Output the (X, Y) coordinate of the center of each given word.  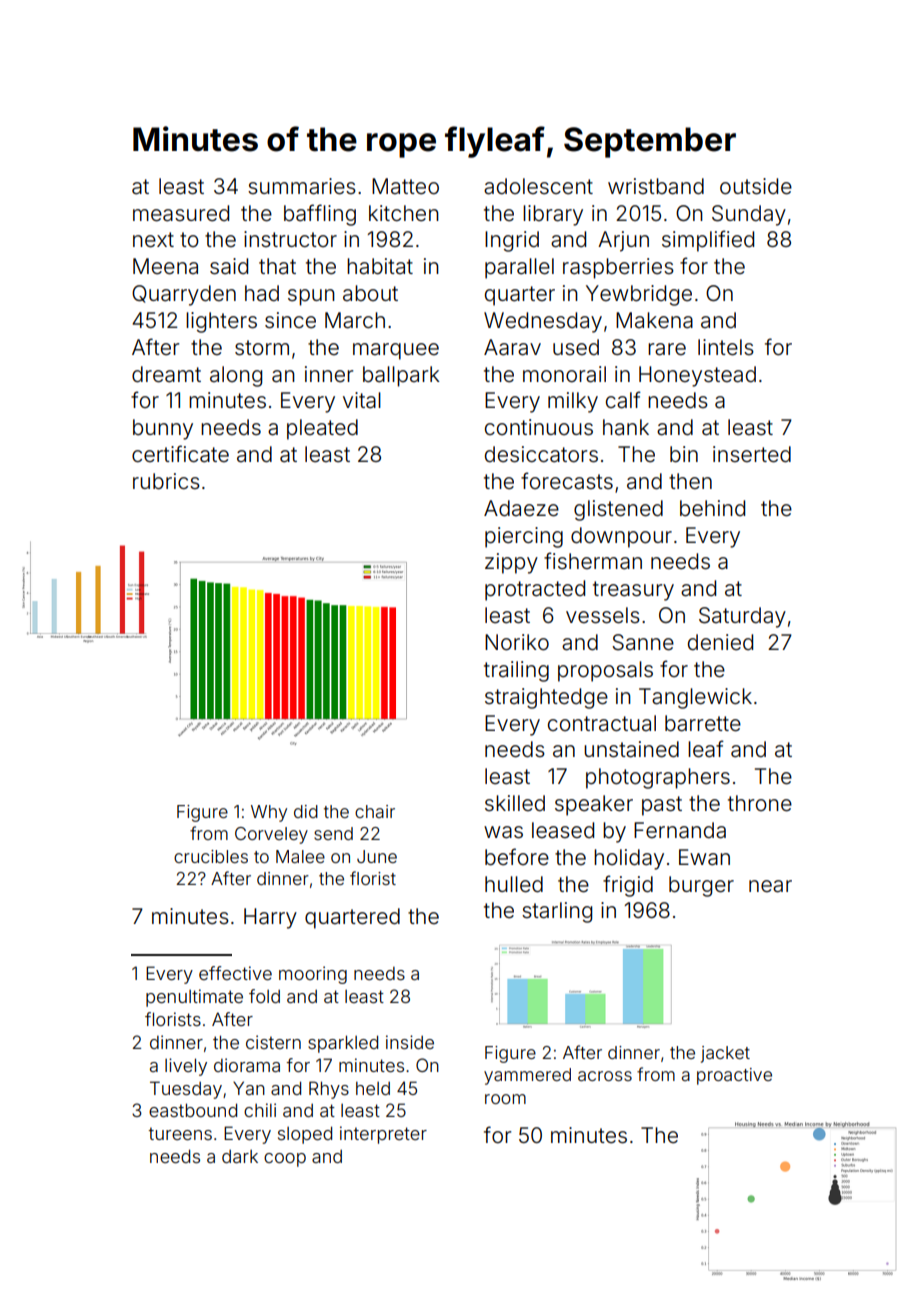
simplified (708, 241)
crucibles (211, 856)
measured (181, 213)
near (770, 886)
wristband (656, 186)
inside (410, 1042)
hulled (514, 884)
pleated (322, 429)
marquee (396, 351)
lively (186, 1067)
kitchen (404, 213)
